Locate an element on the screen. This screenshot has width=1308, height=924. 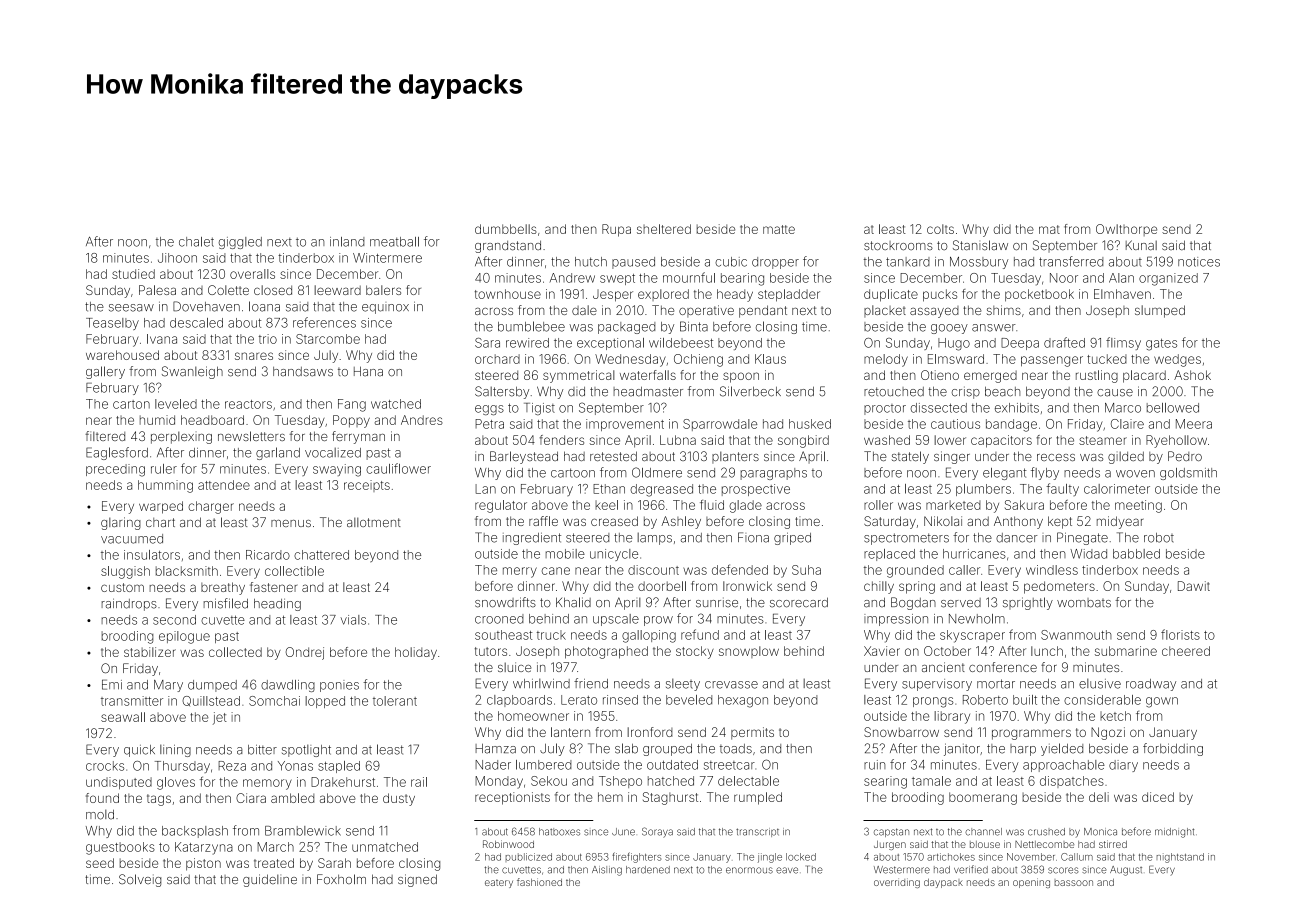
eatery is located at coordinates (499, 883).
